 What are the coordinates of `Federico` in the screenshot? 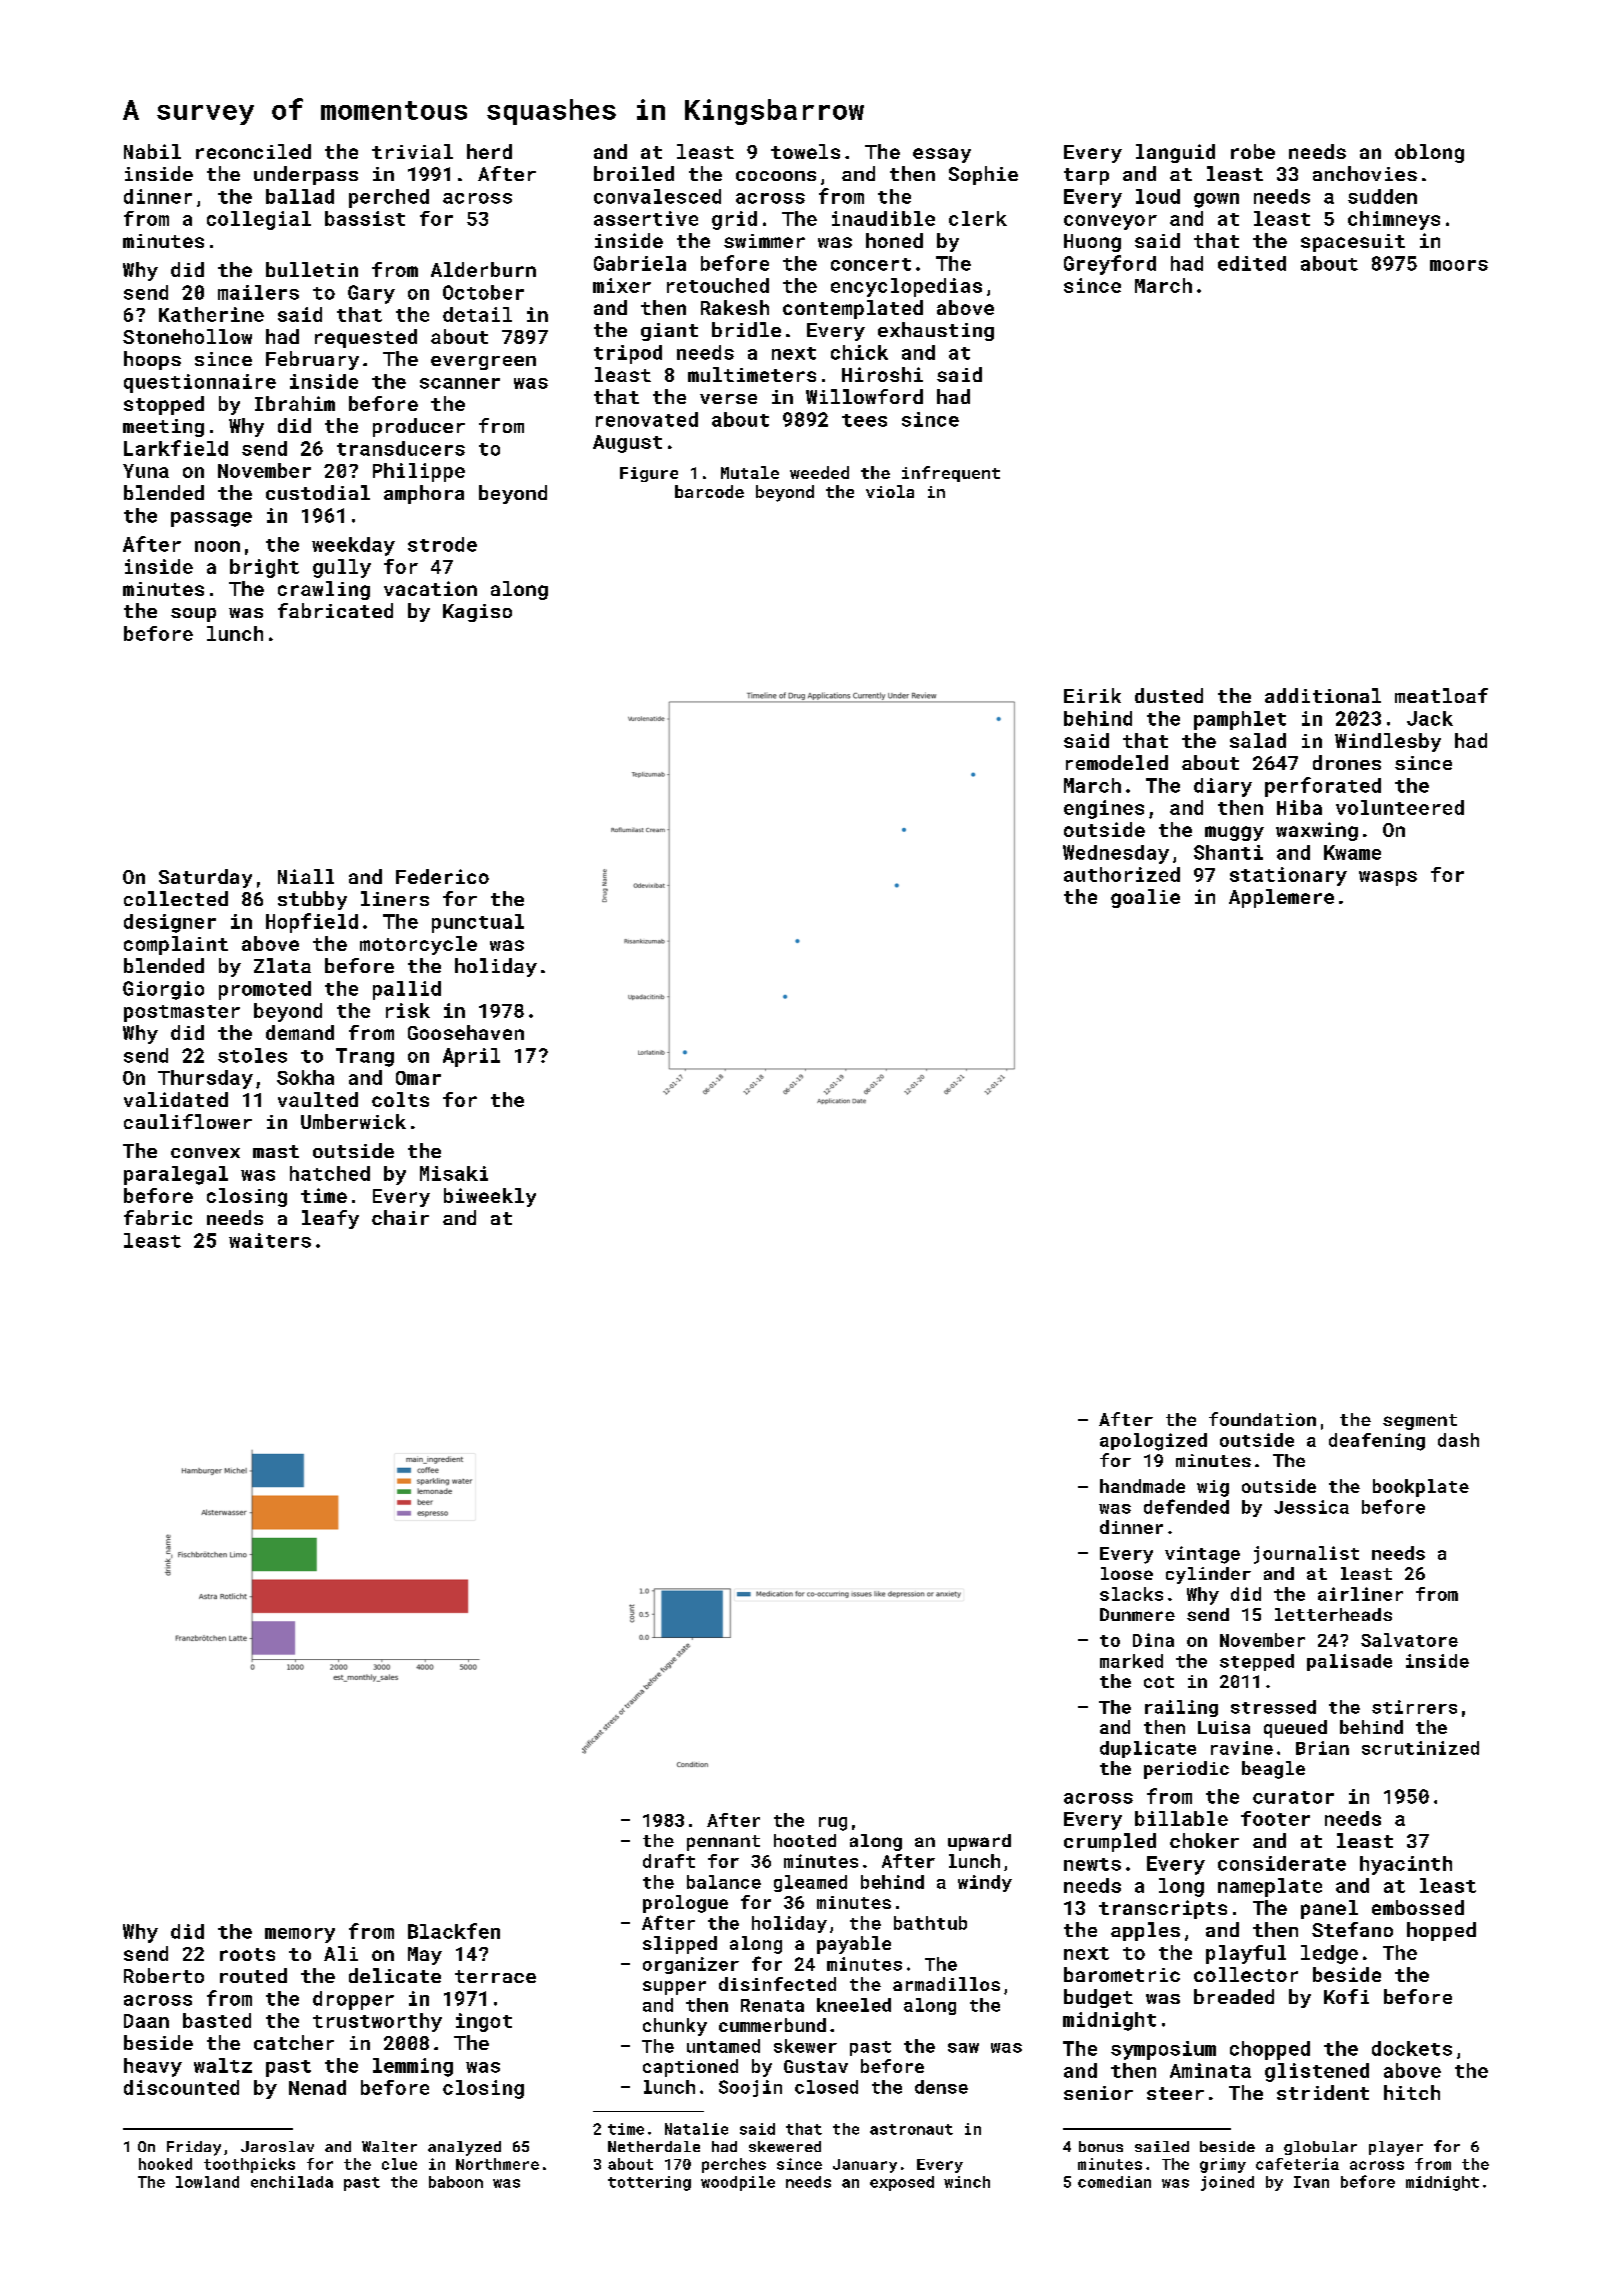 It's located at (442, 876).
